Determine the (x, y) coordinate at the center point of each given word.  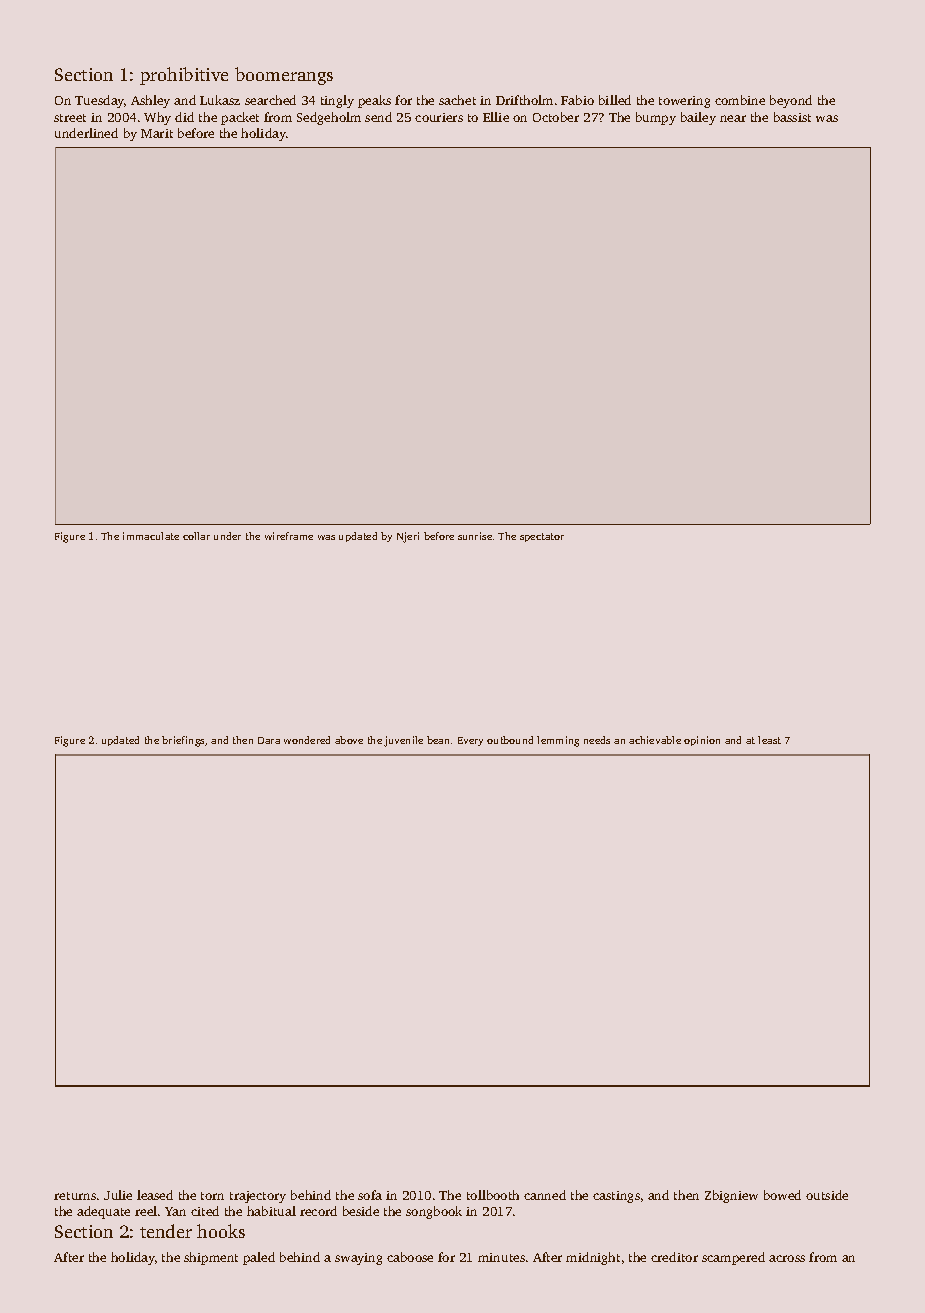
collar (196, 536)
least (769, 740)
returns (75, 1196)
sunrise (475, 536)
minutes (501, 1257)
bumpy (656, 118)
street (70, 118)
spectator (542, 537)
